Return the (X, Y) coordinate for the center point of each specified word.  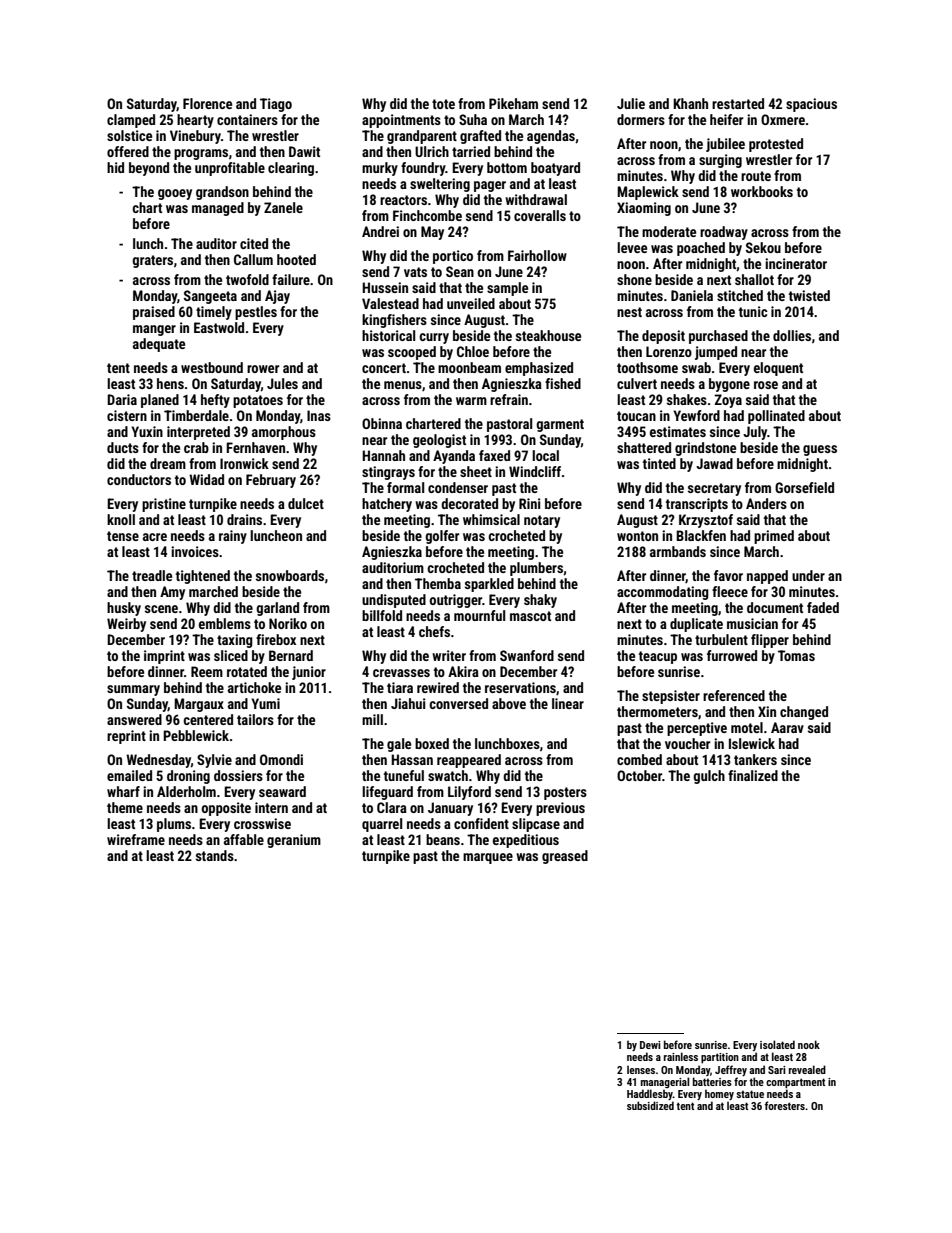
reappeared (469, 761)
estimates (678, 431)
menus (403, 385)
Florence (207, 103)
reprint (126, 737)
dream (168, 463)
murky (380, 169)
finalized (753, 775)
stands (215, 855)
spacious (811, 105)
